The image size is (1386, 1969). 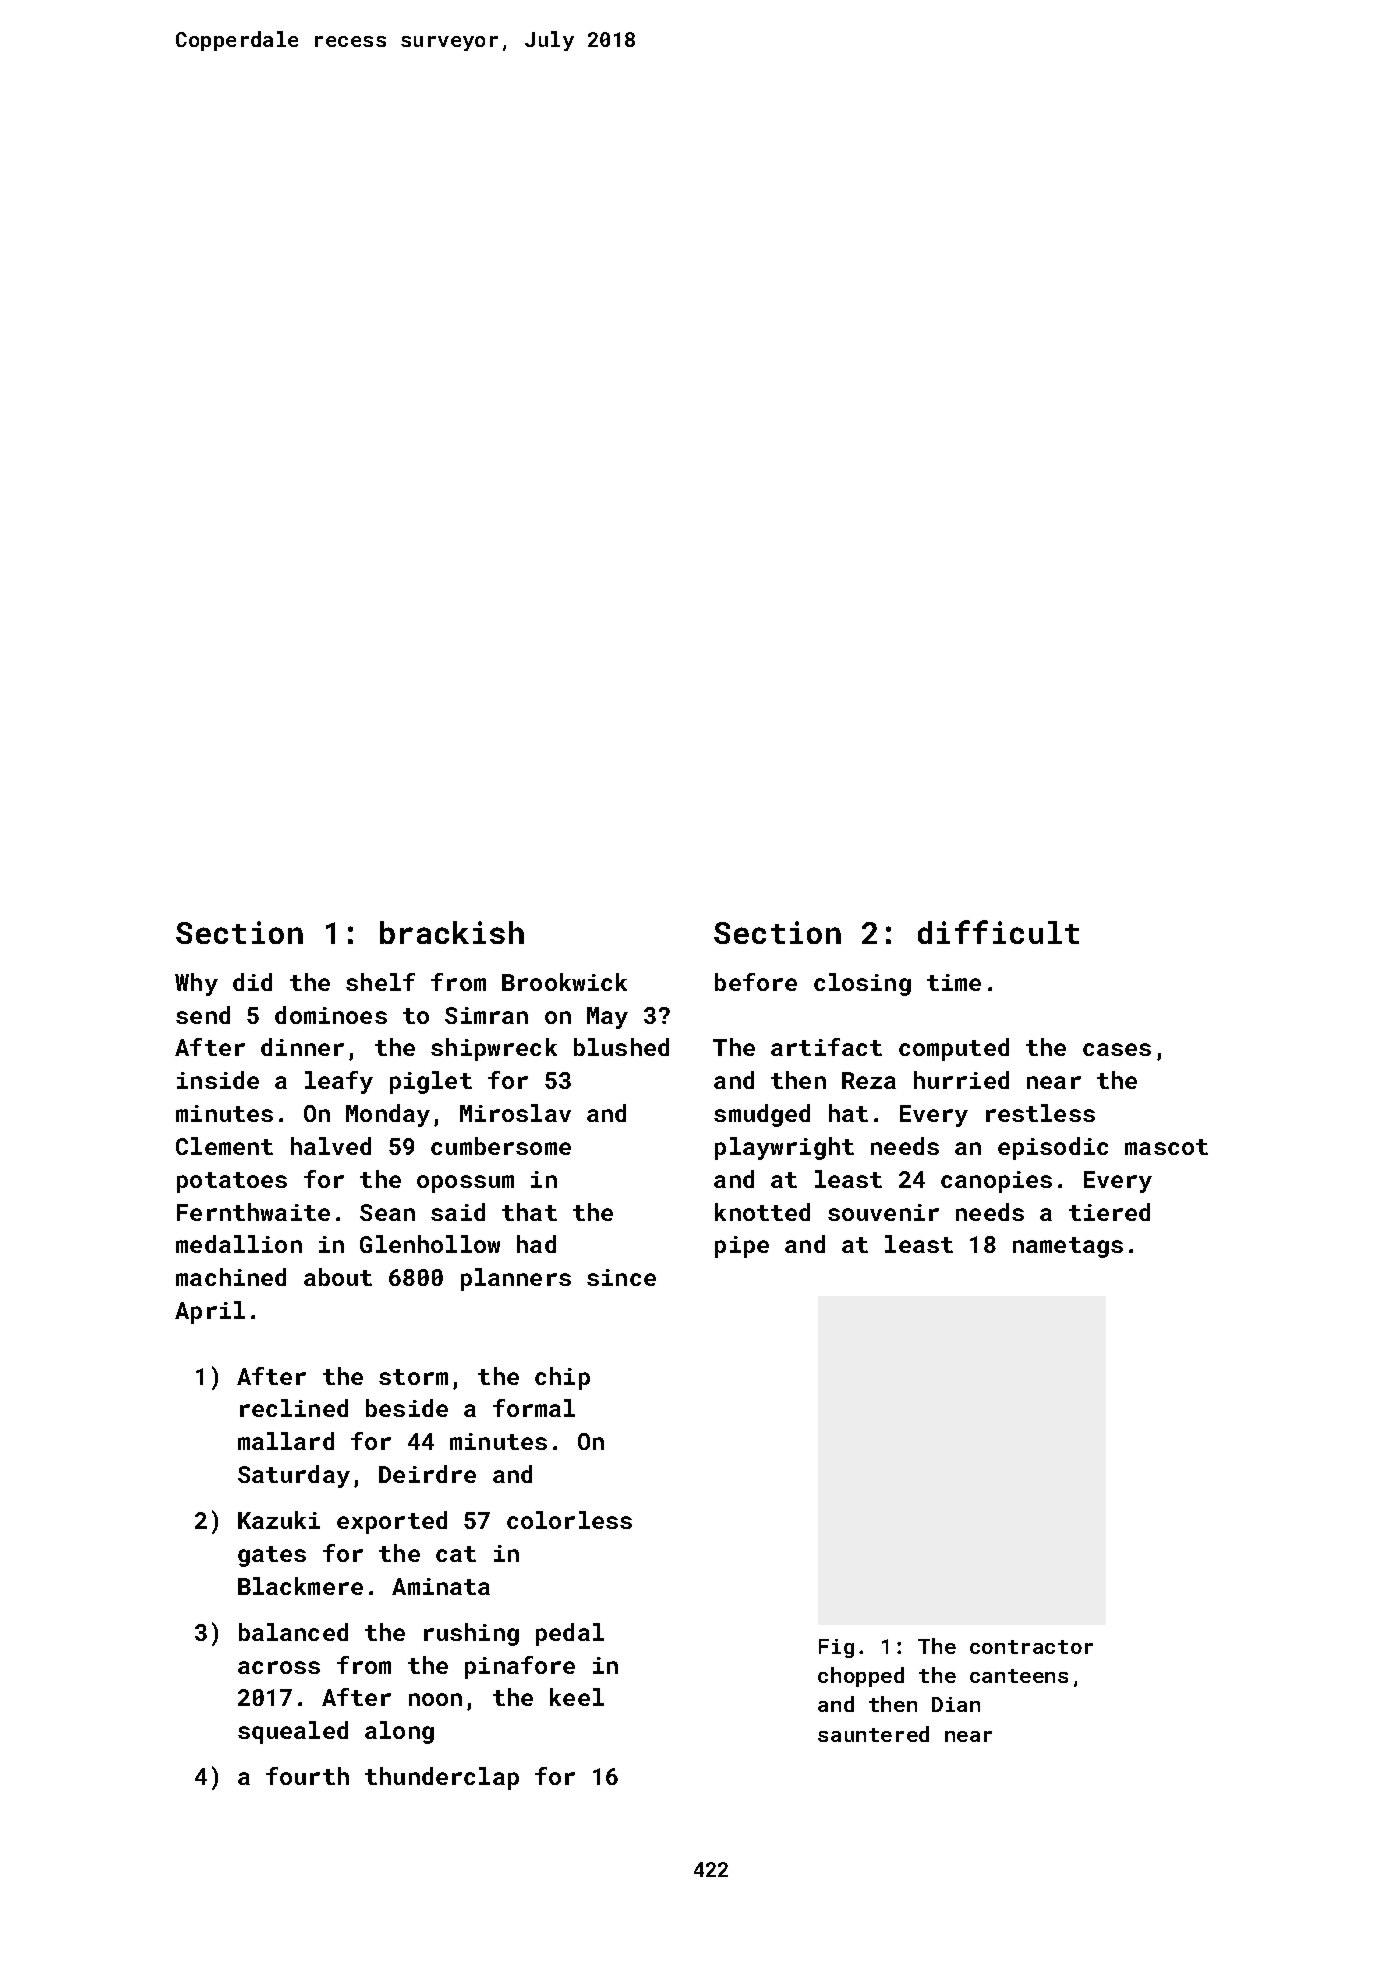 I want to click on contractor, so click(x=1031, y=1647).
